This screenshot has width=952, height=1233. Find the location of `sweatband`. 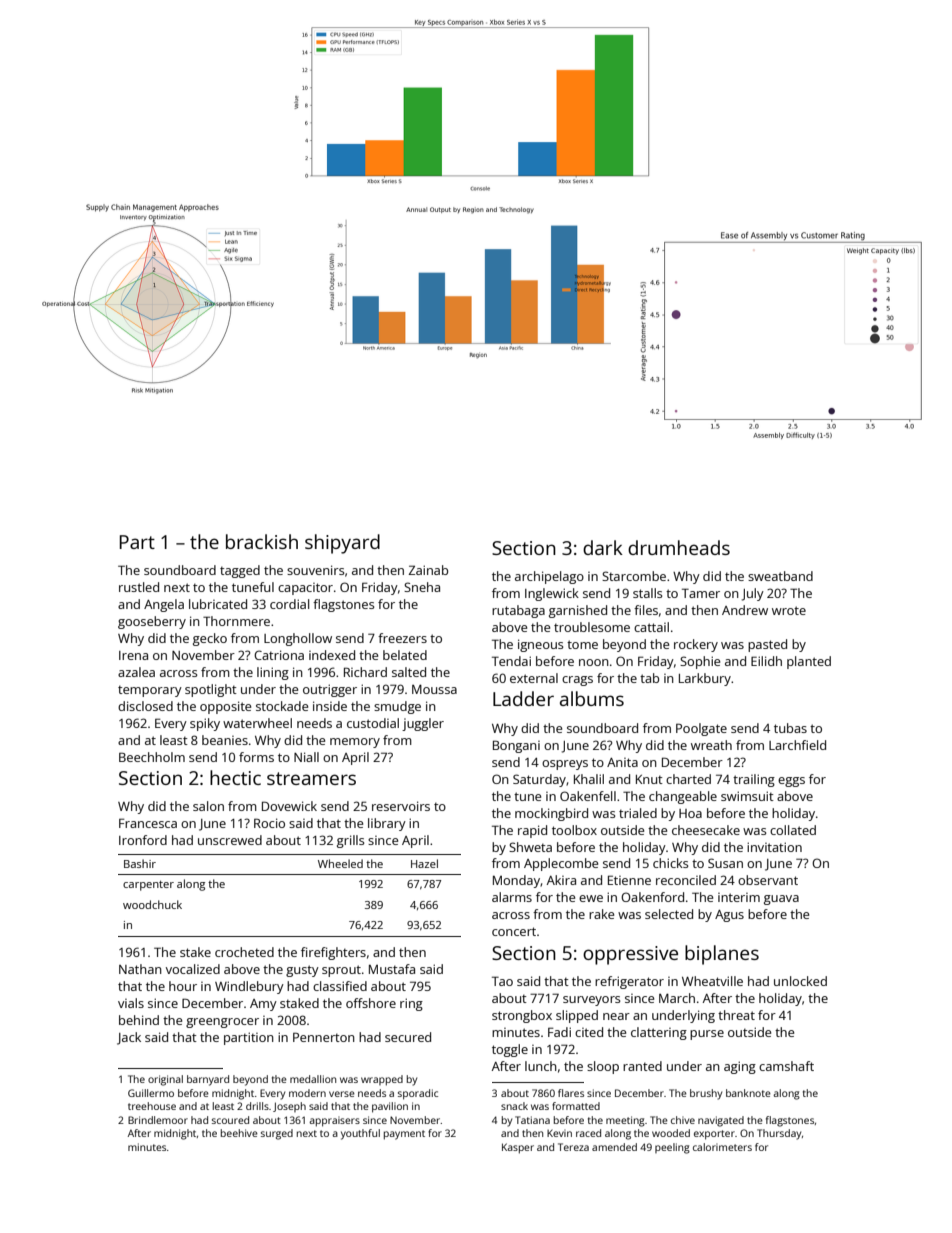

sweatband is located at coordinates (780, 576).
